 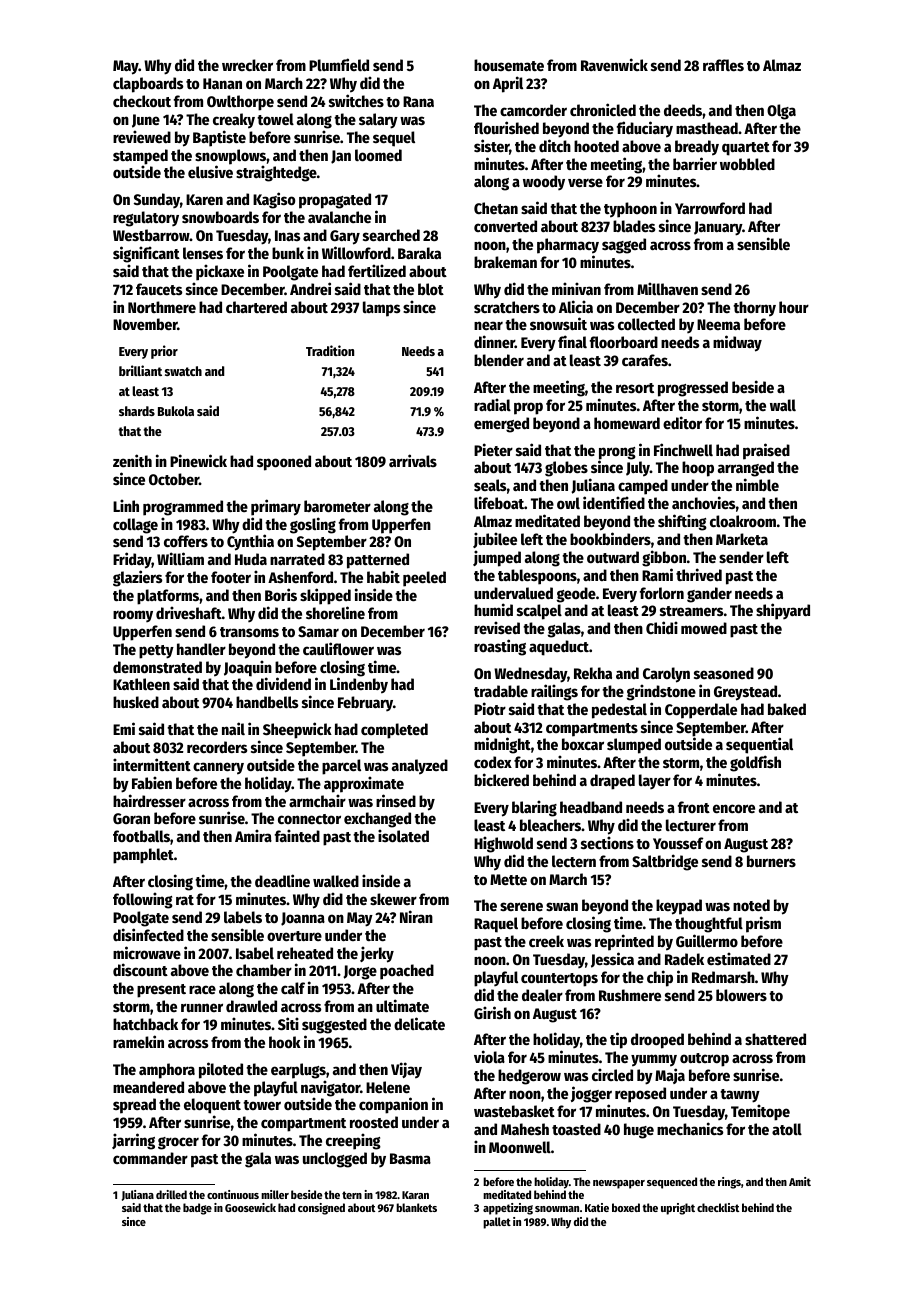 What do you see at coordinates (276, 174) in the image?
I see `straightedge` at bounding box center [276, 174].
